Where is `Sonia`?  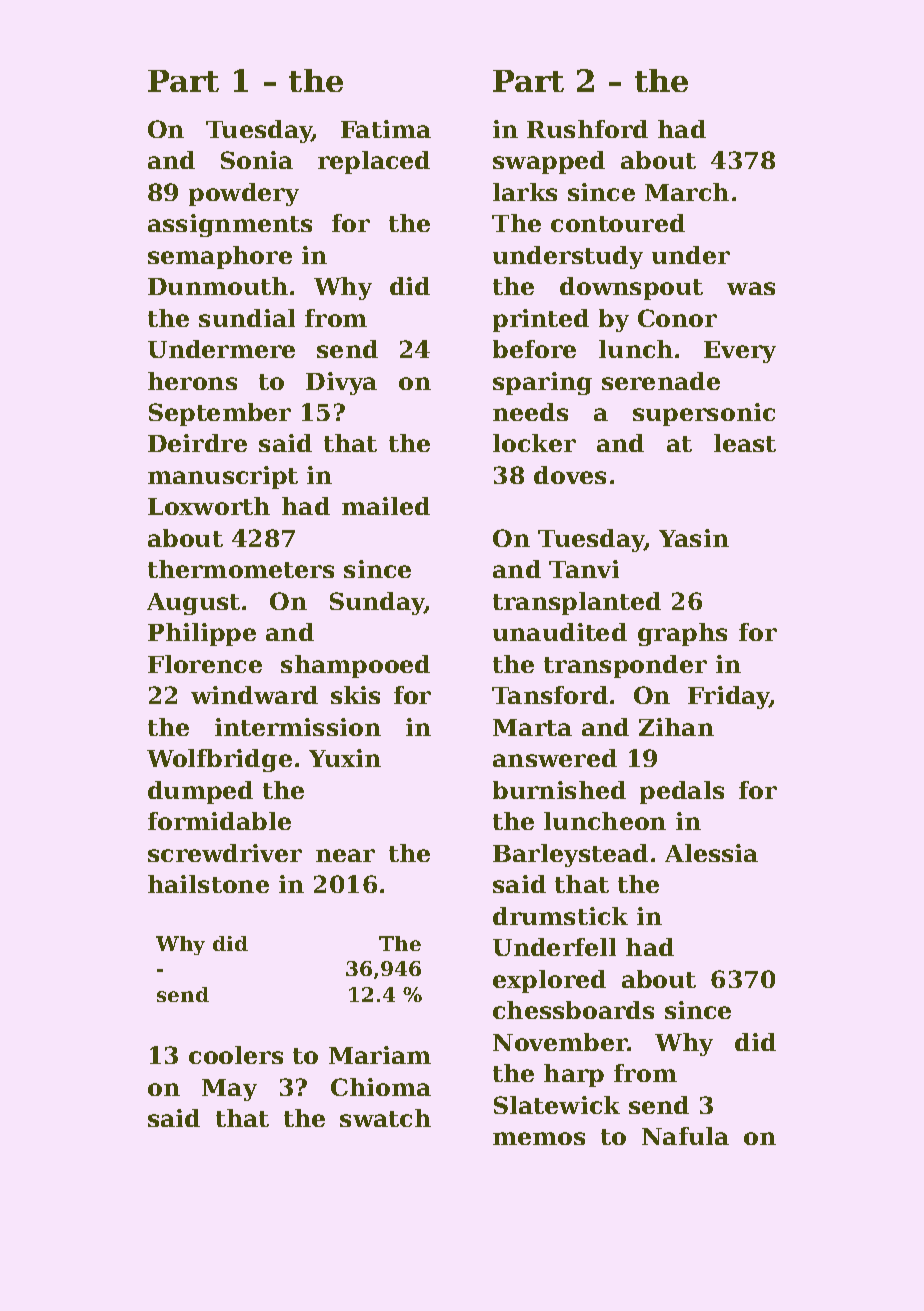
Sonia is located at coordinates (257, 160).
